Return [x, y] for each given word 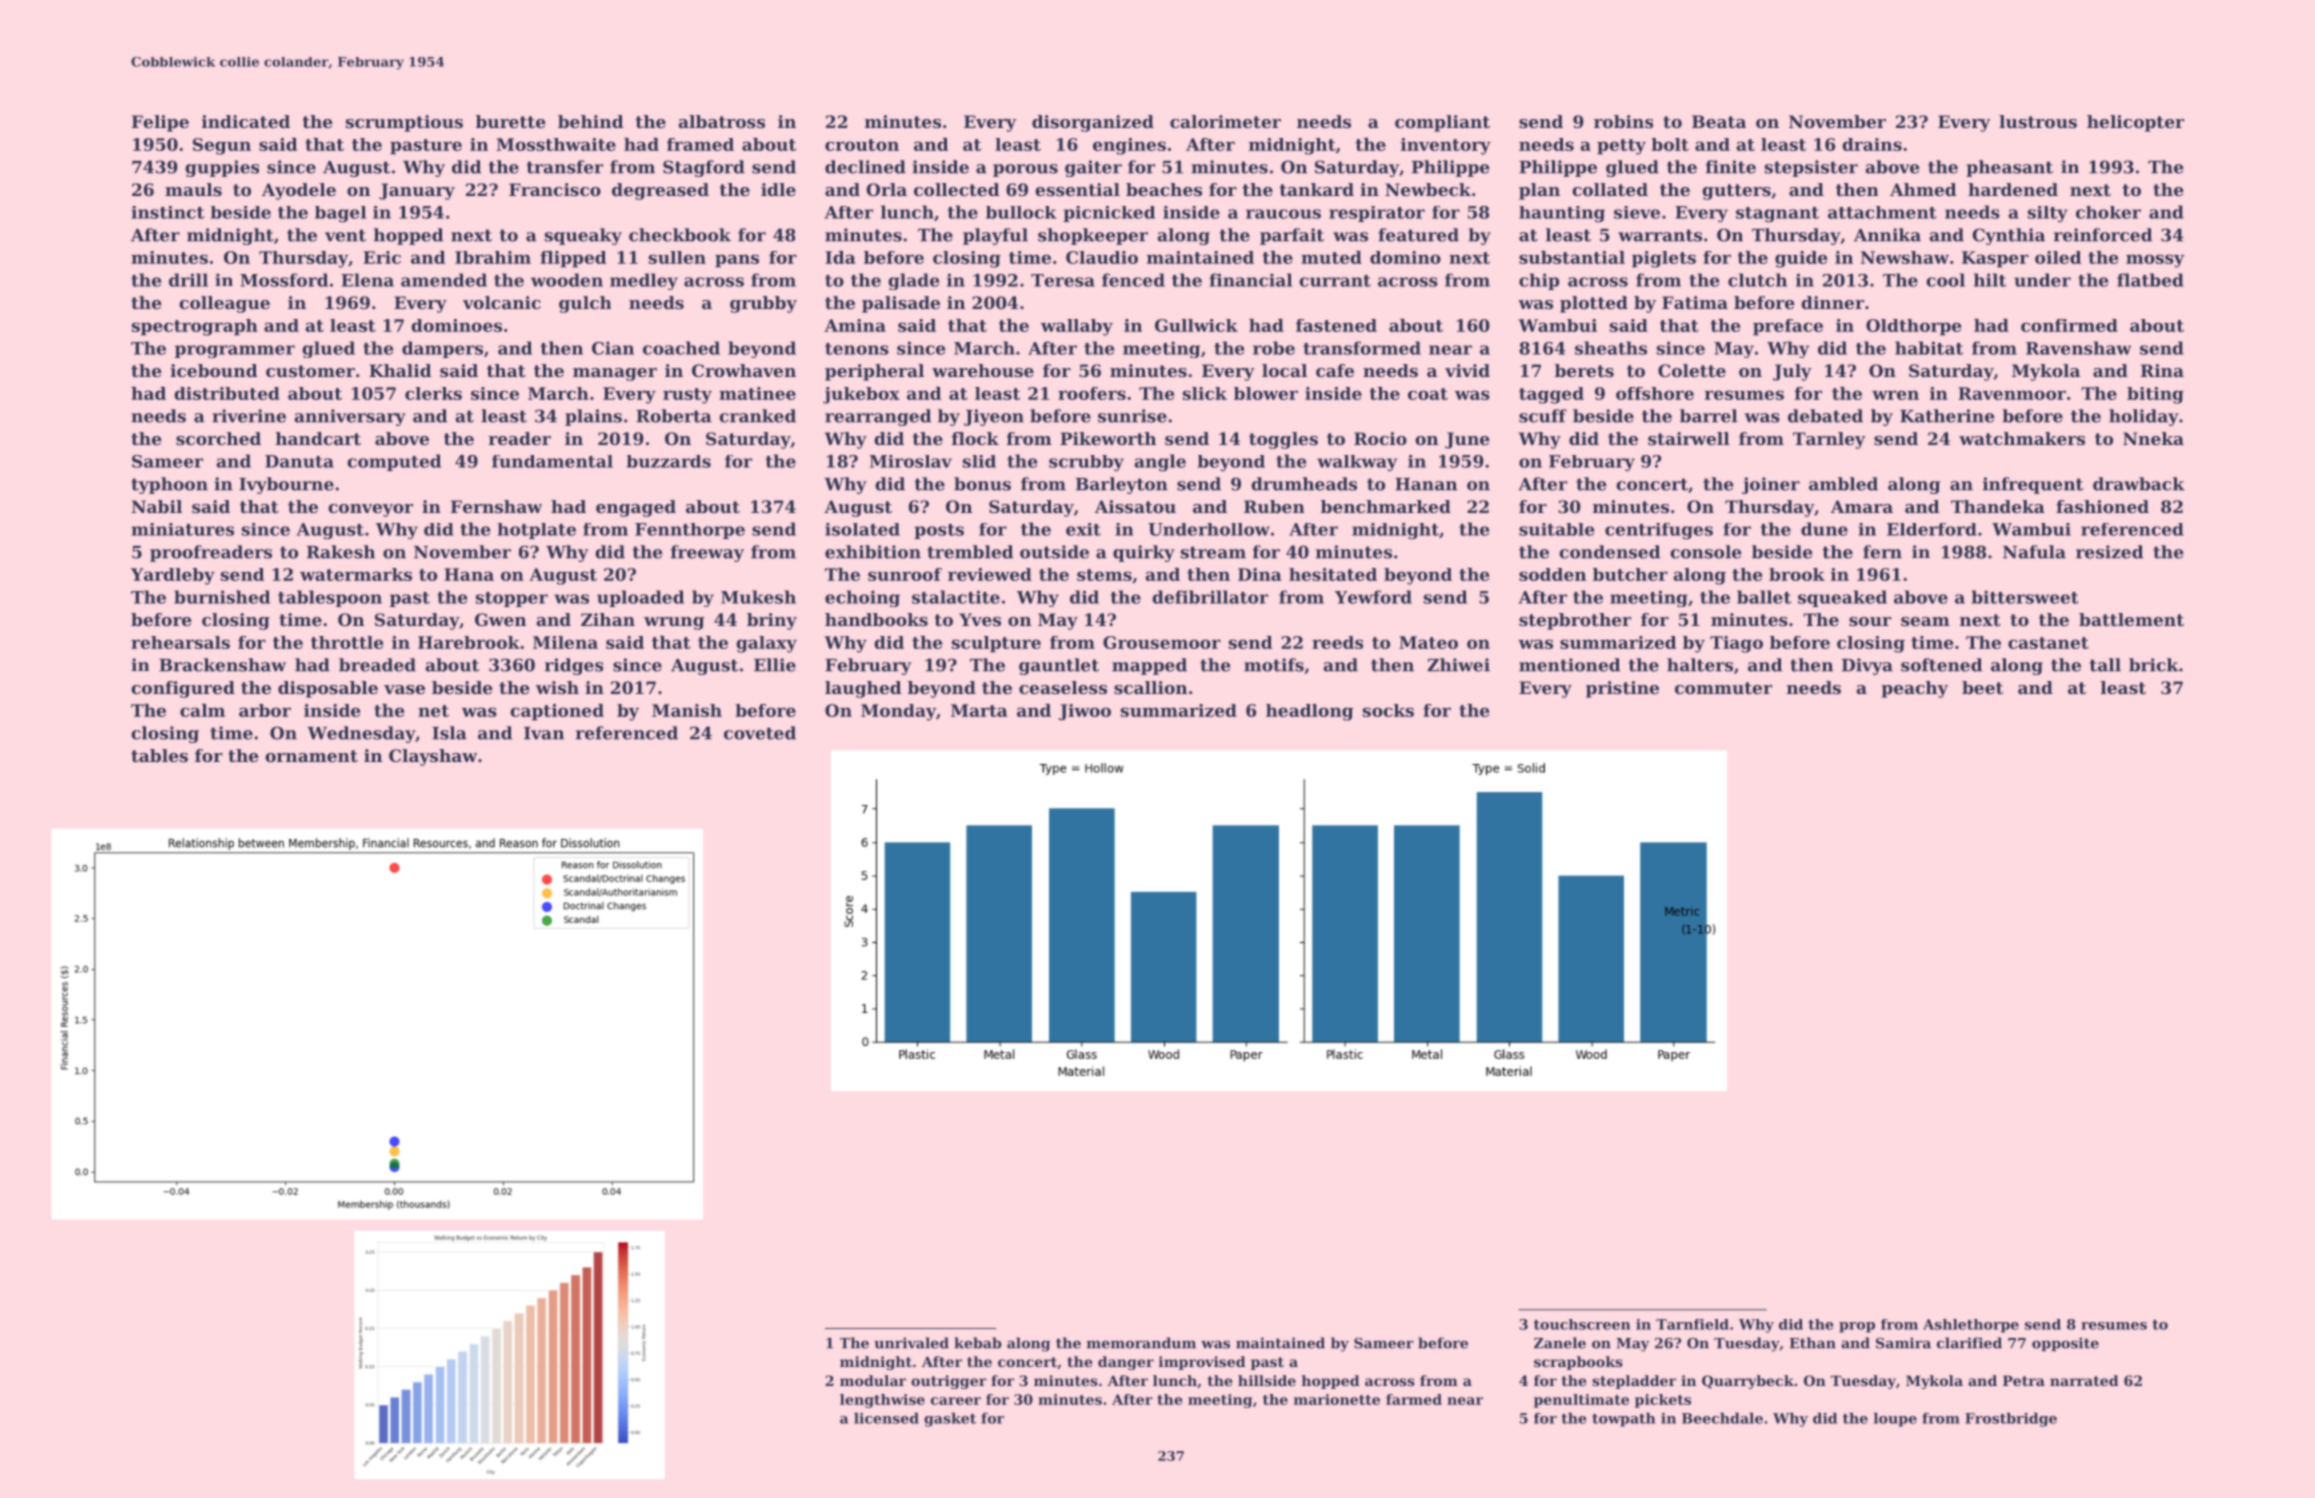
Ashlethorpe [1971, 1326]
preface [1788, 327]
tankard [1316, 189]
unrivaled [911, 1343]
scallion [1150, 687]
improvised [1202, 1363]
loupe [1895, 1420]
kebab [978, 1343]
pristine [1622, 689]
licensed [886, 1418]
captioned [557, 712]
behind [591, 121]
